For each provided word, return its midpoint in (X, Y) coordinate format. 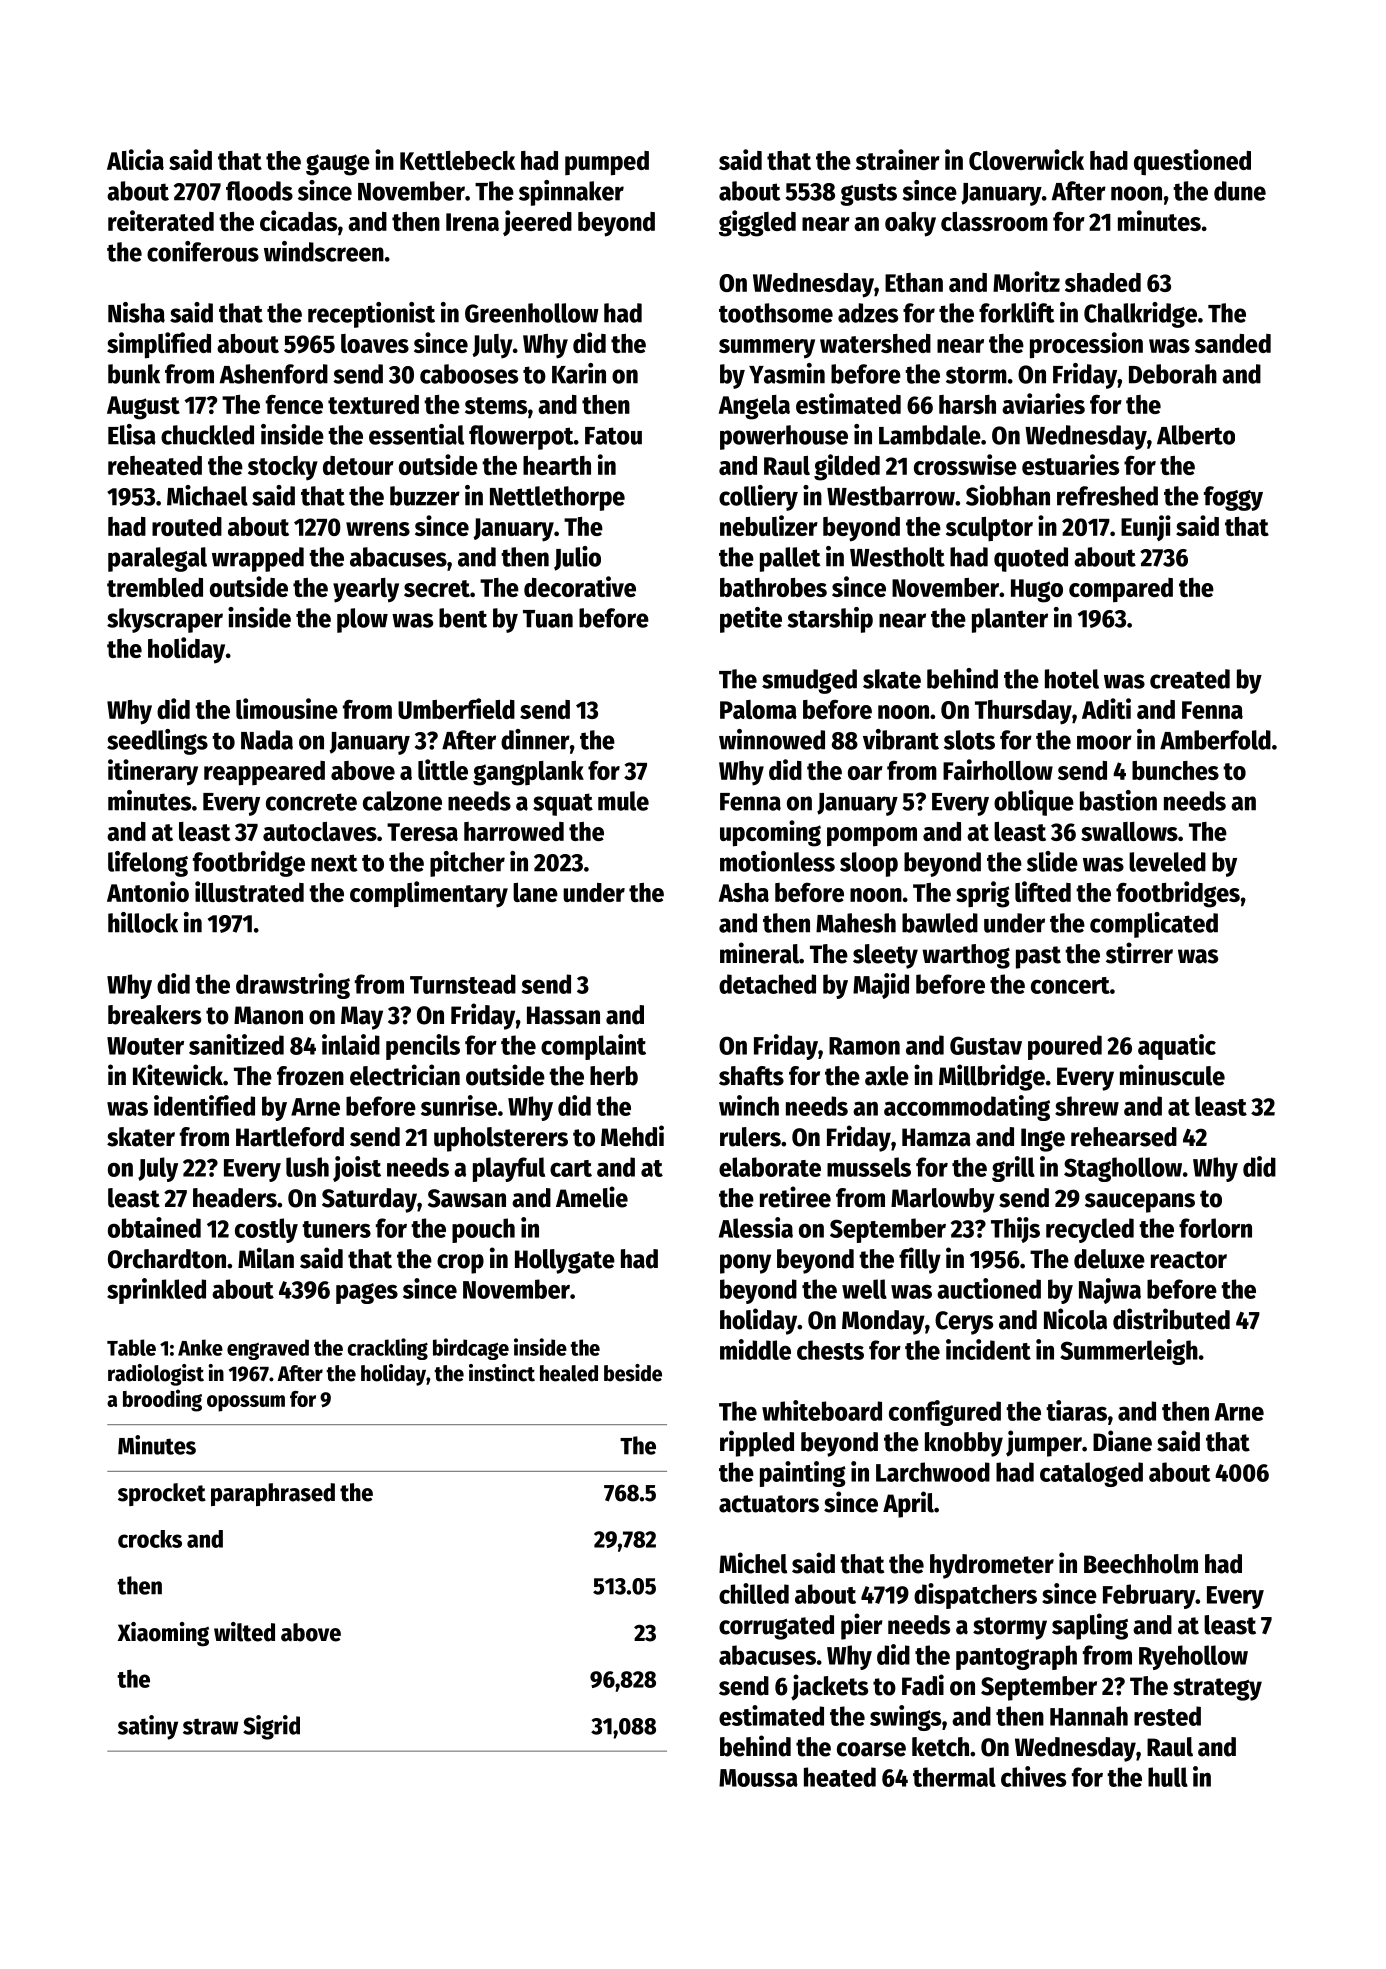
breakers (154, 1015)
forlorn (1215, 1228)
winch (749, 1105)
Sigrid (271, 1727)
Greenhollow (532, 313)
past (1038, 957)
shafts (751, 1076)
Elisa (132, 434)
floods (259, 191)
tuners (336, 1229)
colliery (758, 498)
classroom (994, 221)
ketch (940, 1747)
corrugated (776, 1627)
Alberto (1196, 435)
